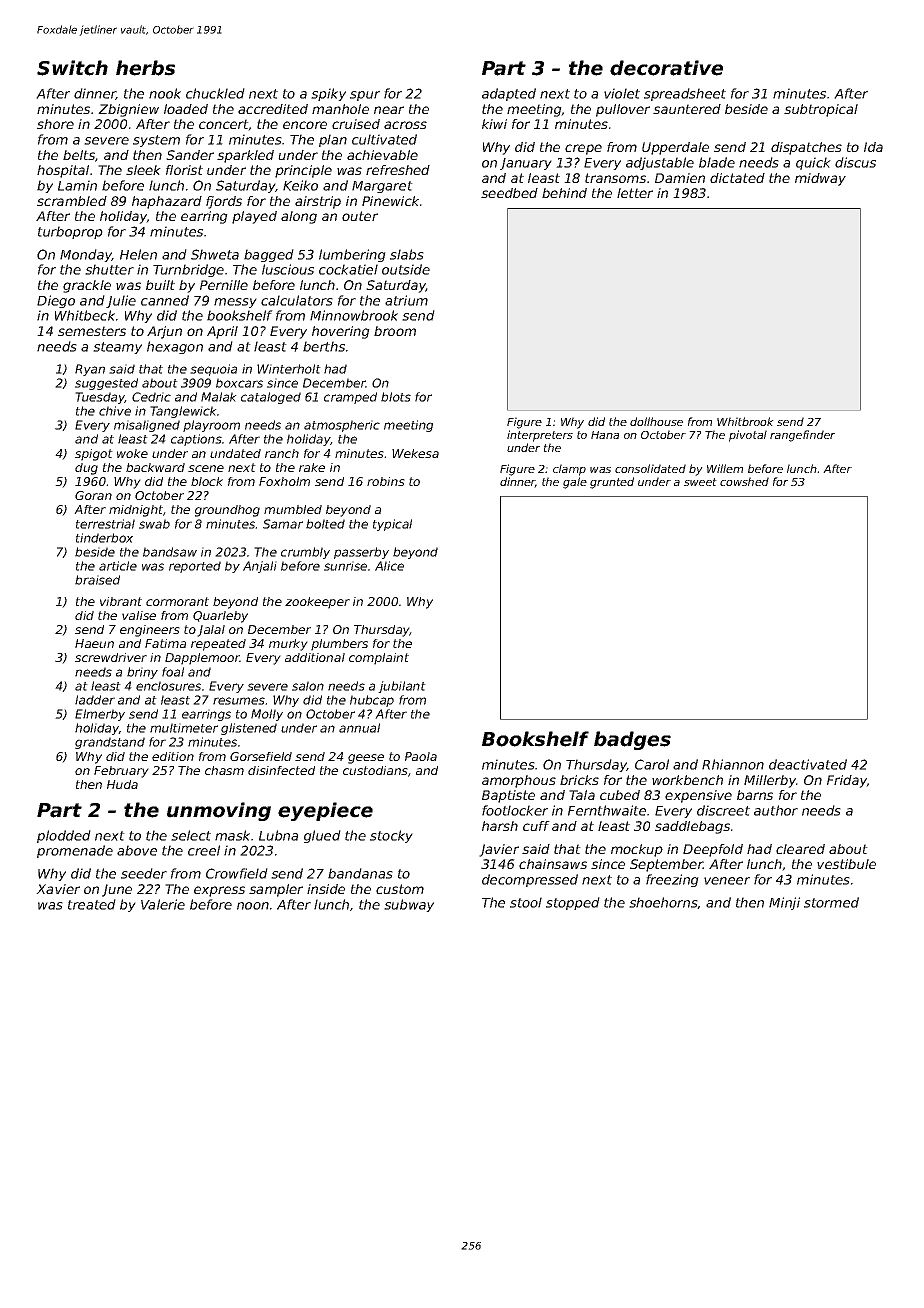 The image size is (924, 1308). What do you see at coordinates (540, 436) in the screenshot?
I see `interpreters` at bounding box center [540, 436].
